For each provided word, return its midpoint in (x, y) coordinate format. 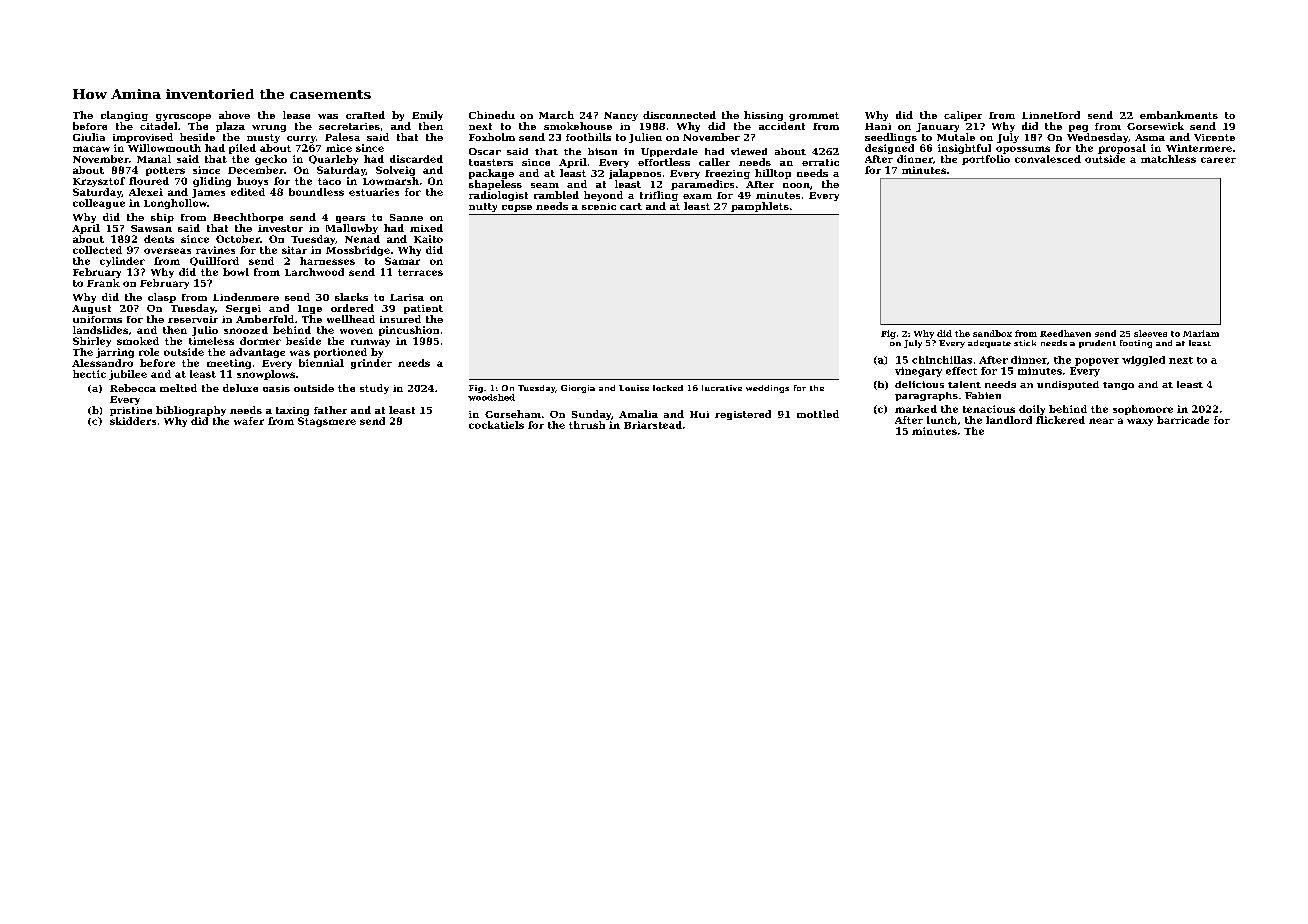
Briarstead (653, 425)
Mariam (1201, 333)
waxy (1140, 422)
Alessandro (102, 363)
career (1218, 160)
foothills (588, 137)
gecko (271, 160)
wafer (249, 421)
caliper (963, 116)
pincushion (409, 331)
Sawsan (151, 228)
